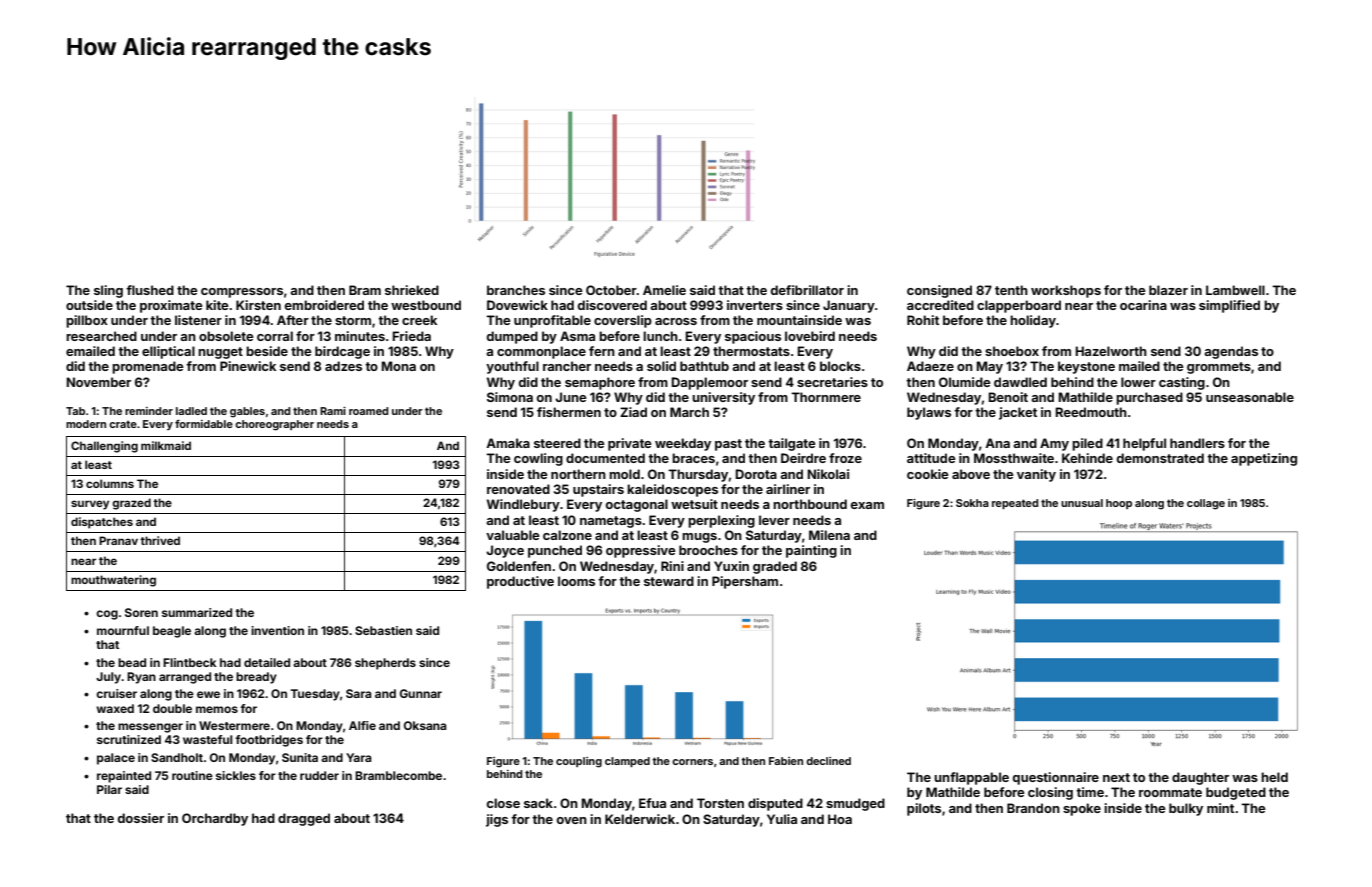 This screenshot has height=887, width=1372. What do you see at coordinates (160, 540) in the screenshot?
I see `thrived` at bounding box center [160, 540].
